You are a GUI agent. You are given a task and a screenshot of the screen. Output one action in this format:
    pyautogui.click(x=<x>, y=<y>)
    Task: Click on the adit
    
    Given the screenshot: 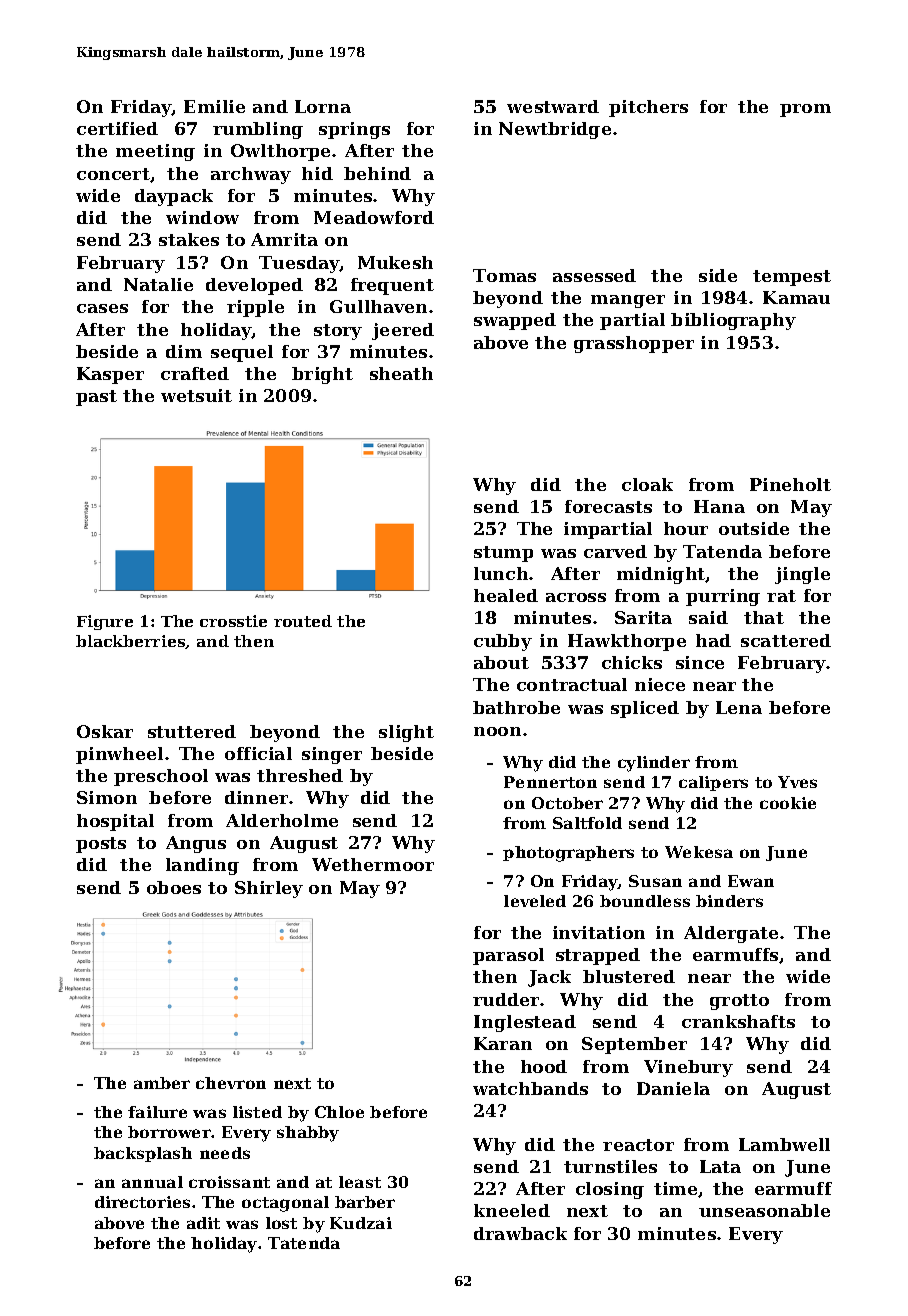 What is the action you would take?
    pyautogui.click(x=203, y=1223)
